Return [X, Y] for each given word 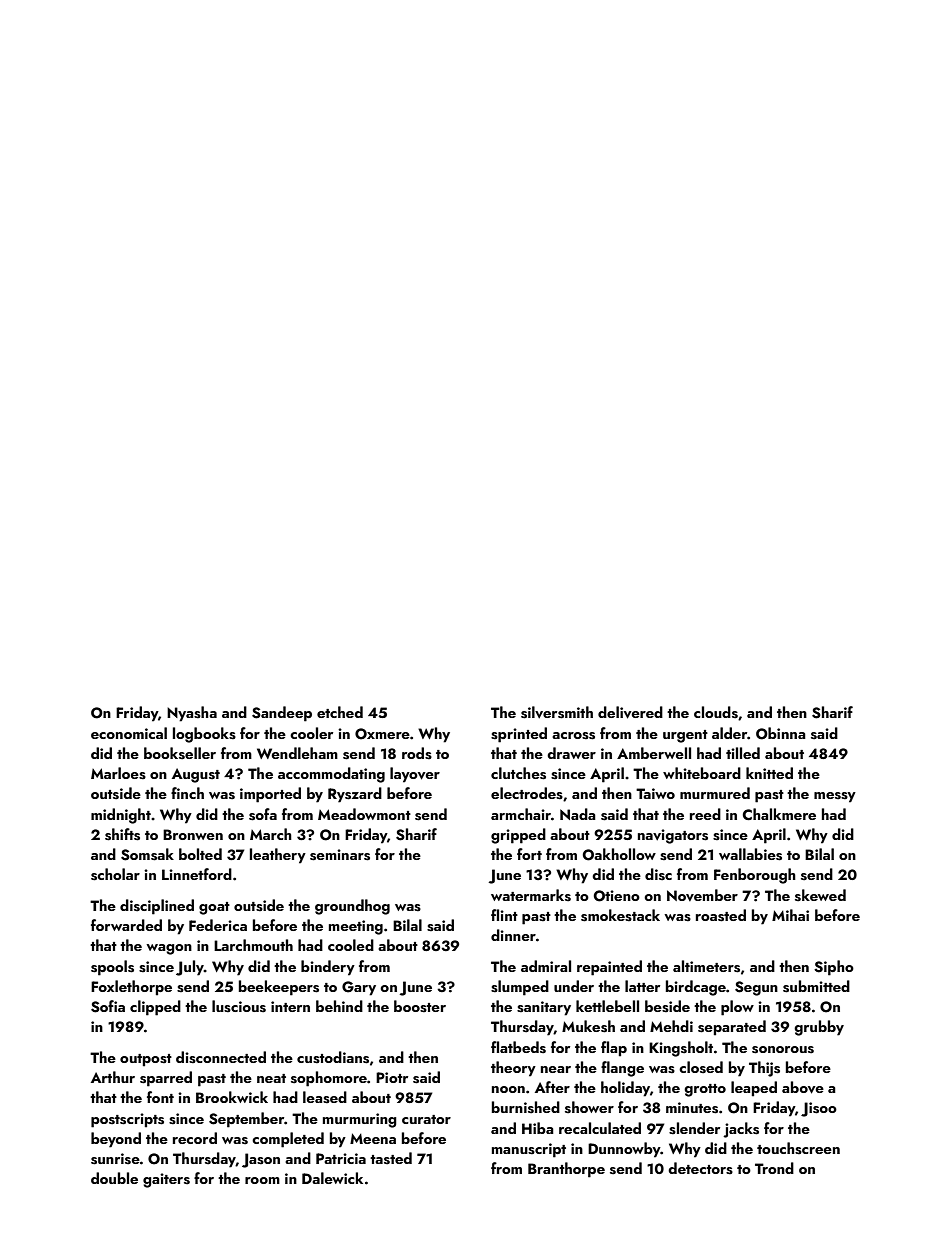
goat [214, 908]
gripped [518, 836]
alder [729, 733]
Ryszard [355, 795]
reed [705, 814]
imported [270, 795]
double [114, 1178]
